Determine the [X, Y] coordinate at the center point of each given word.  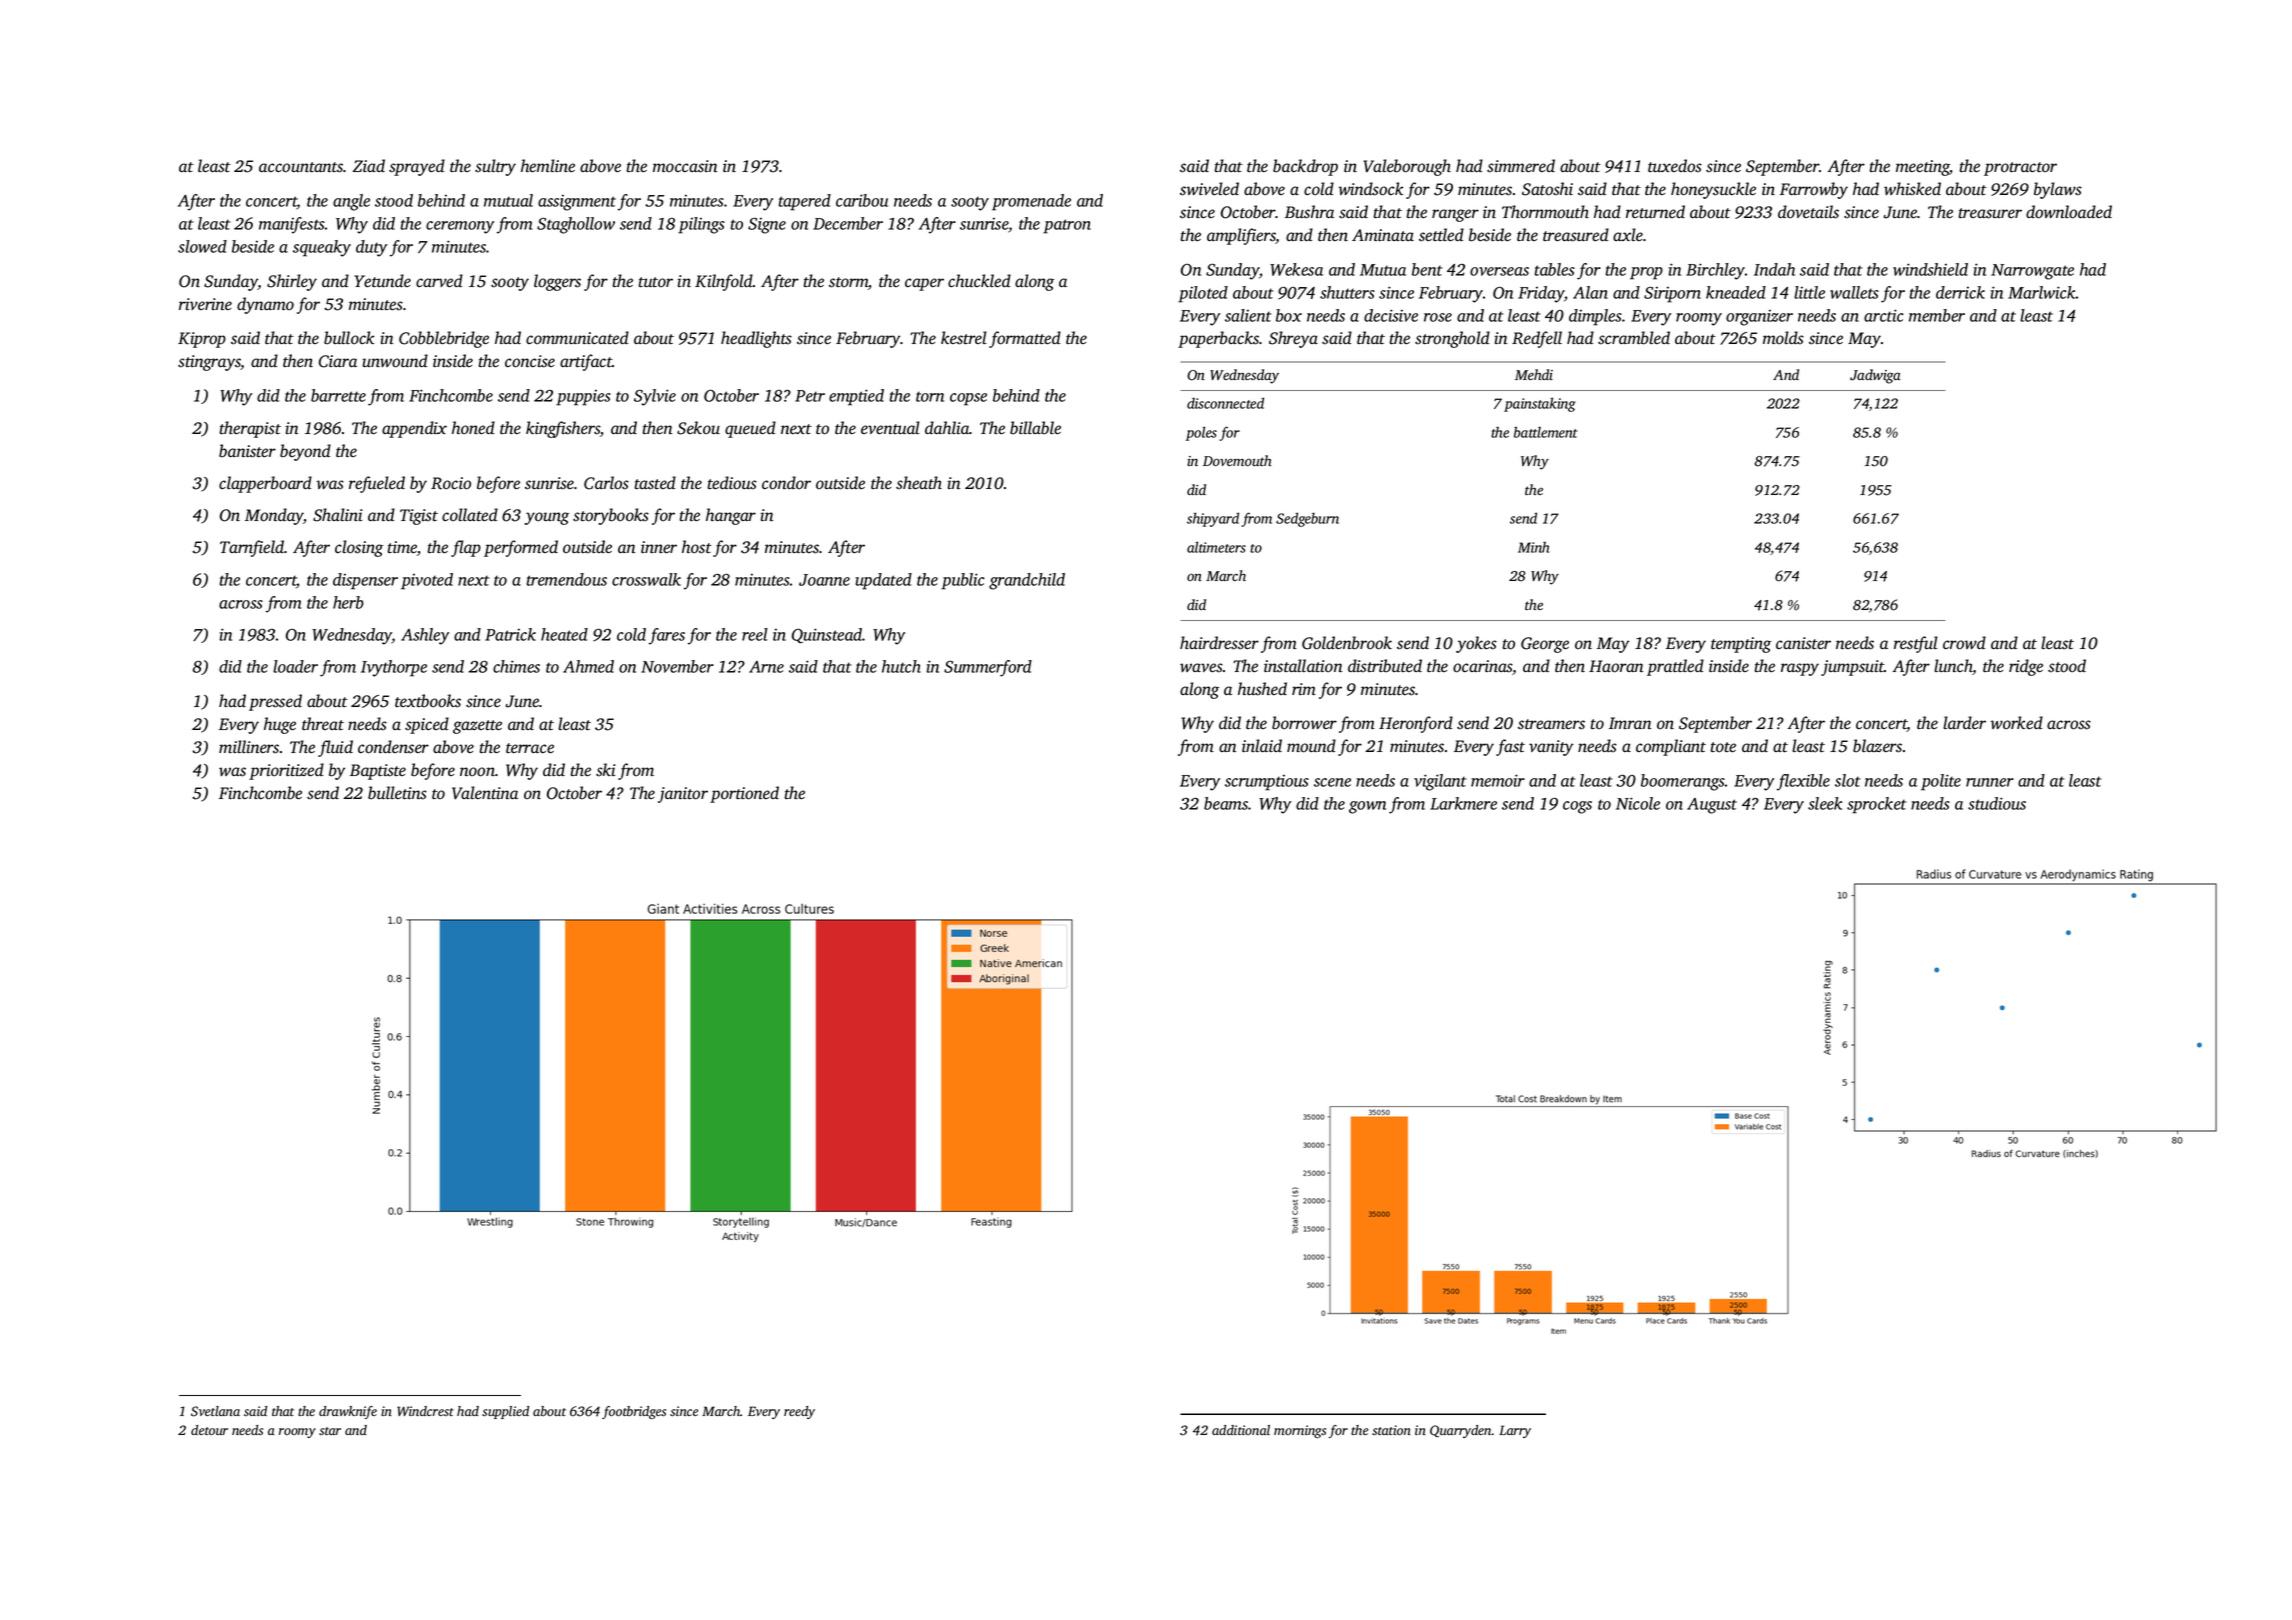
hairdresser [1219, 643]
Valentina [485, 793]
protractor [2020, 169]
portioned [744, 794]
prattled [1675, 667]
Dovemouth [1237, 461]
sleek [1825, 803]
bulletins [397, 793]
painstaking [1539, 404]
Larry [1515, 1431]
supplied [505, 1412]
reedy [799, 1412]
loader [295, 666]
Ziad [369, 165]
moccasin [685, 166]
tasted [655, 483]
